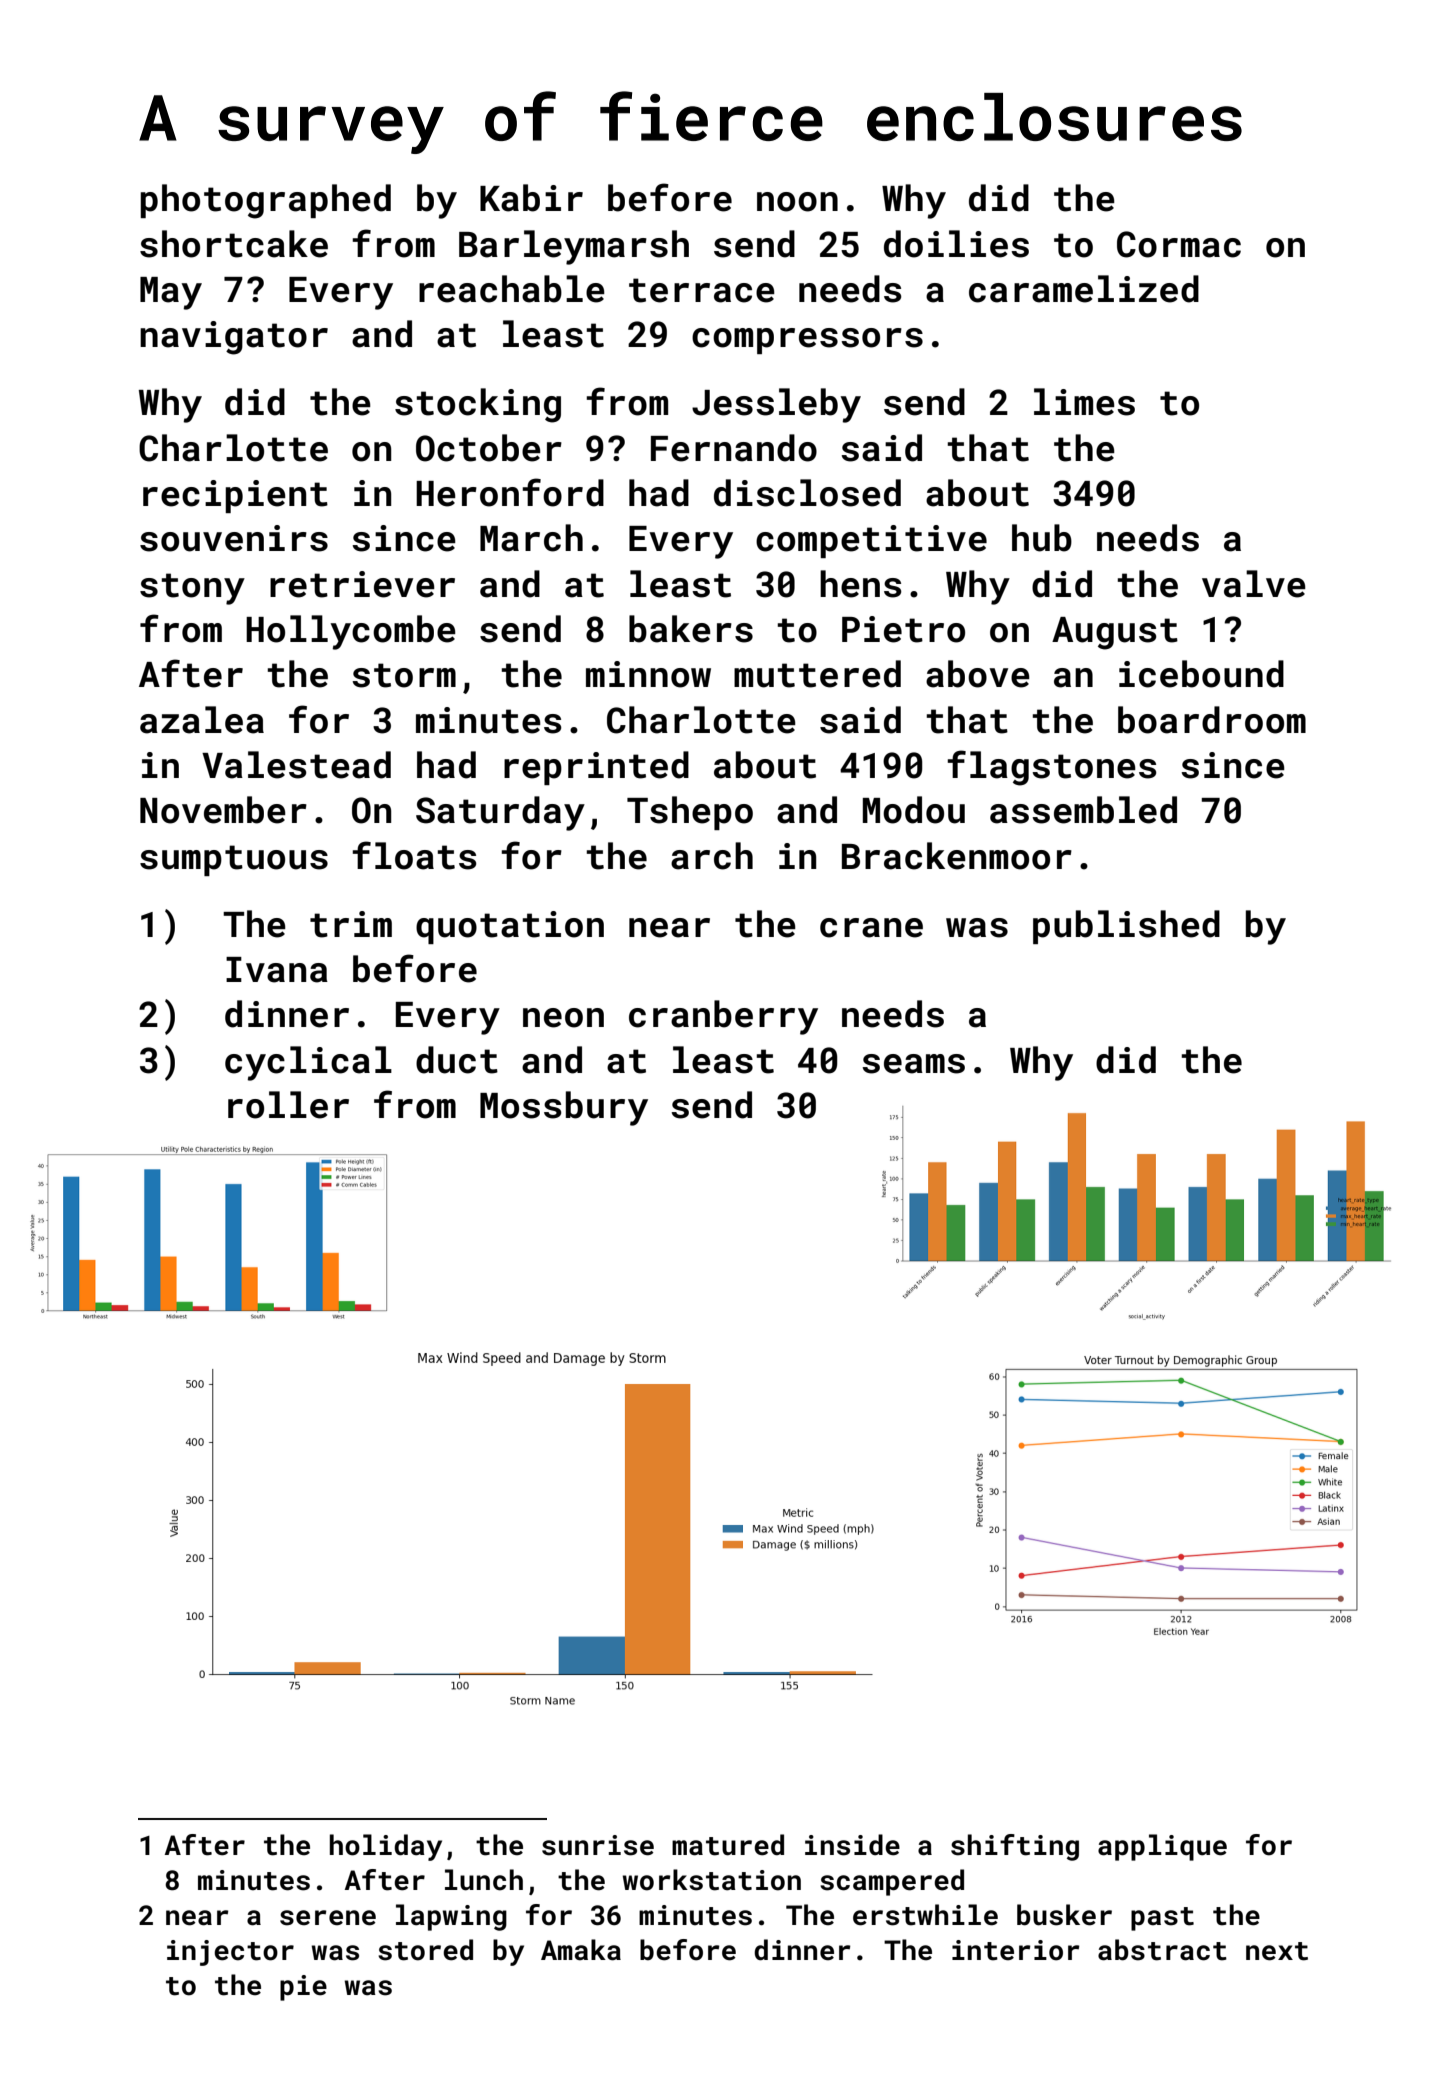 The height and width of the screenshot is (2100, 1450). I want to click on noon, so click(797, 202).
